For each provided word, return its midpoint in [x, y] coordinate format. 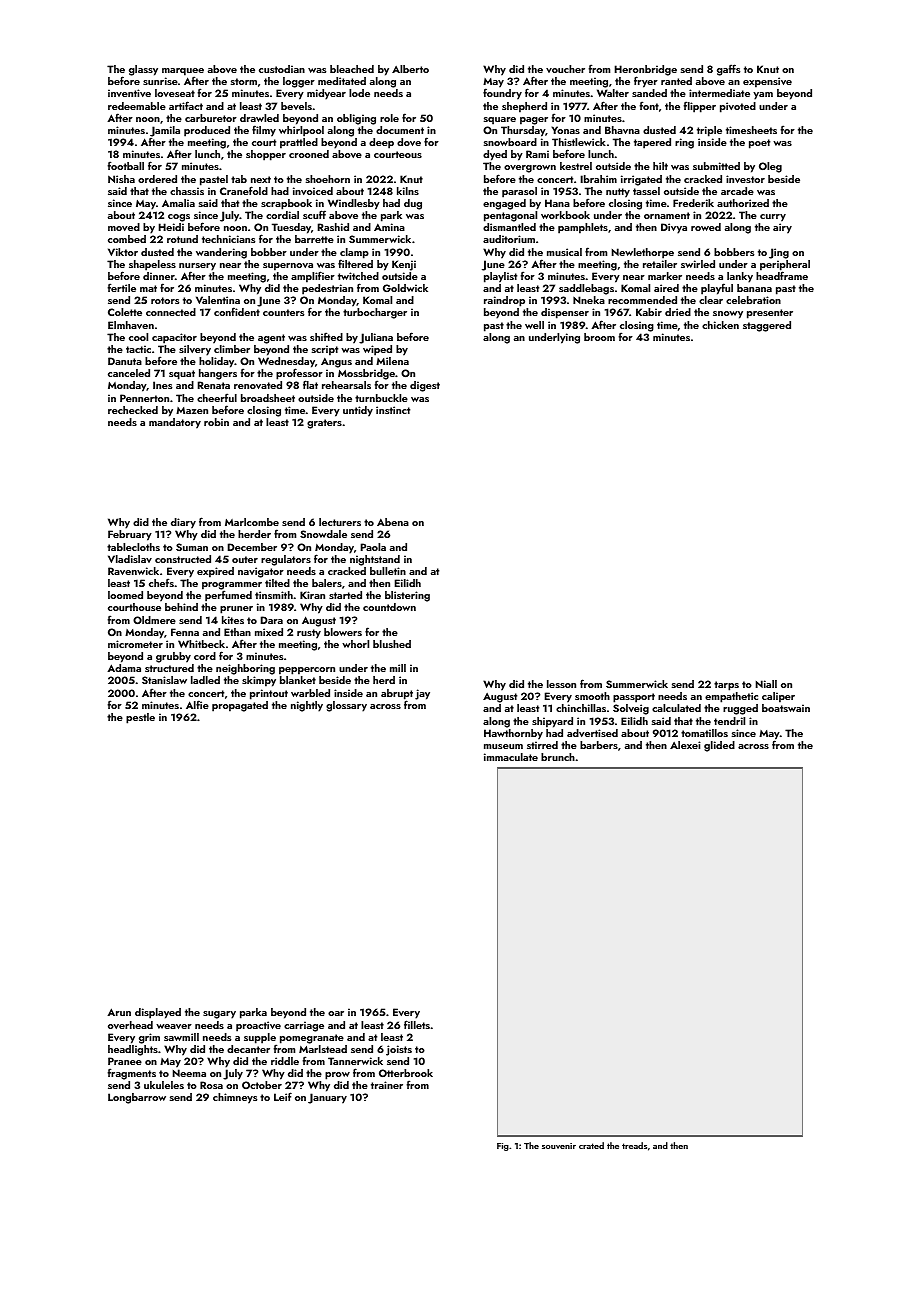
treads [634, 1145]
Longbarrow [137, 1098]
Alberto [410, 69]
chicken [720, 325]
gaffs [728, 70]
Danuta [125, 361]
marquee [183, 72]
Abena [393, 522]
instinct [393, 410]
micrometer [135, 644]
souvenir [559, 1146]
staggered [767, 326]
